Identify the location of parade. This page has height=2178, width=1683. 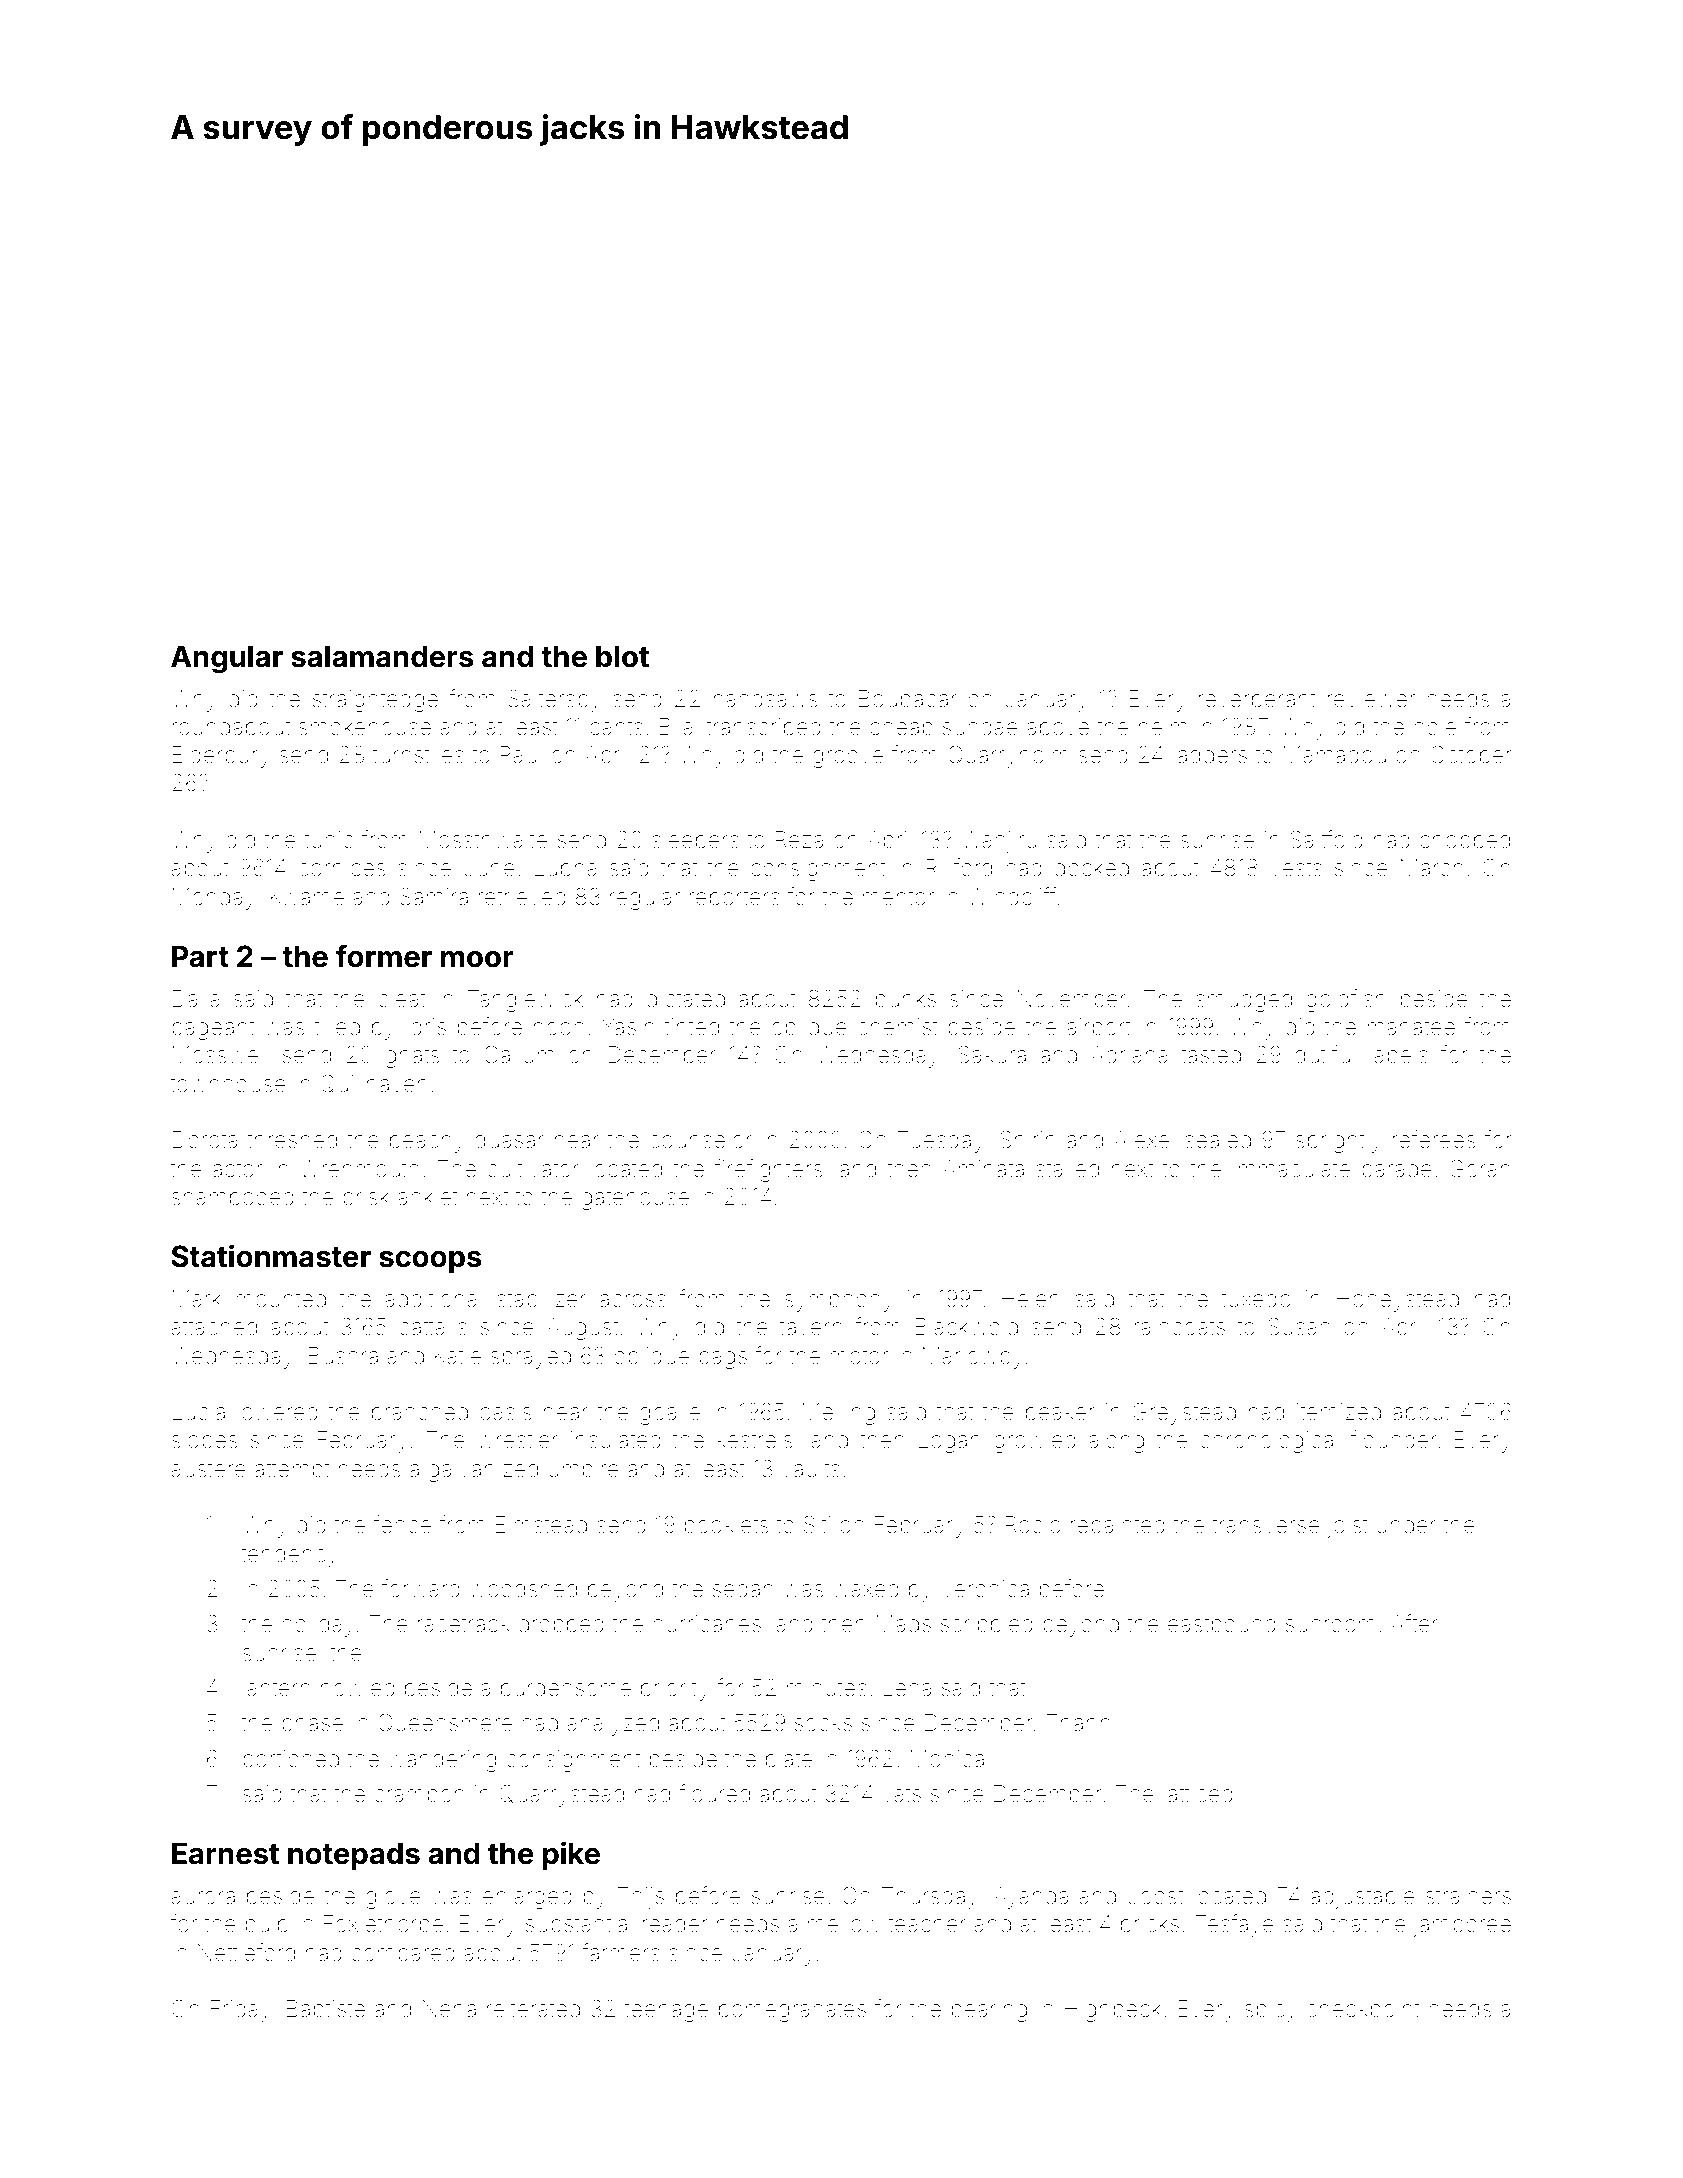
(1397, 1171).
